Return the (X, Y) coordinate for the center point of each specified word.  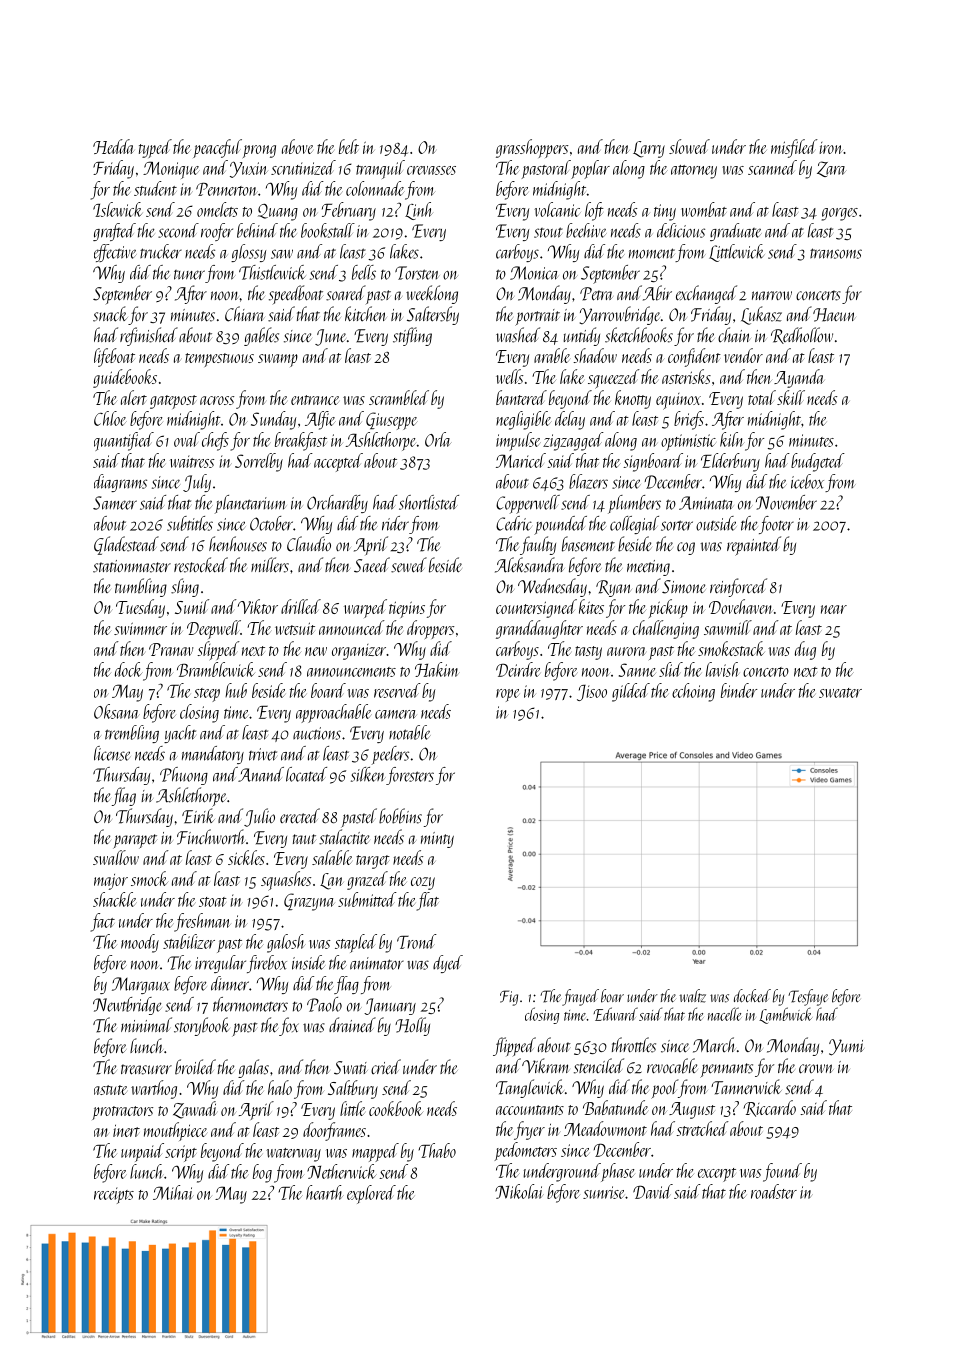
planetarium (250, 504)
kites (591, 606)
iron (831, 148)
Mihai (173, 1192)
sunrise (603, 1192)
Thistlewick (272, 272)
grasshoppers (532, 148)
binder (739, 690)
